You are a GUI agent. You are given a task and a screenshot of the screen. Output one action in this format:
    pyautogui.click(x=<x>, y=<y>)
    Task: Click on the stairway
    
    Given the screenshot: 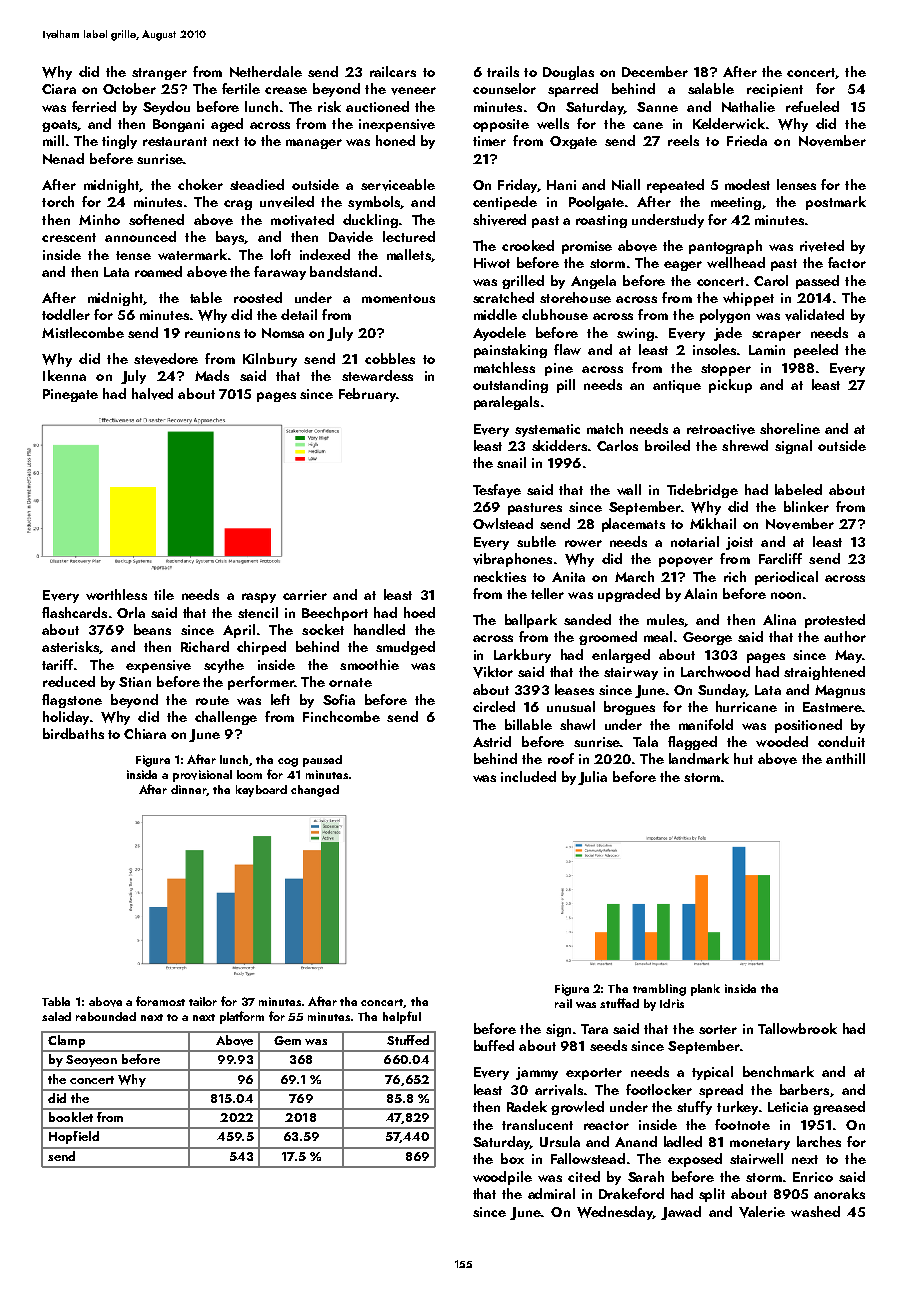 What is the action you would take?
    pyautogui.click(x=631, y=673)
